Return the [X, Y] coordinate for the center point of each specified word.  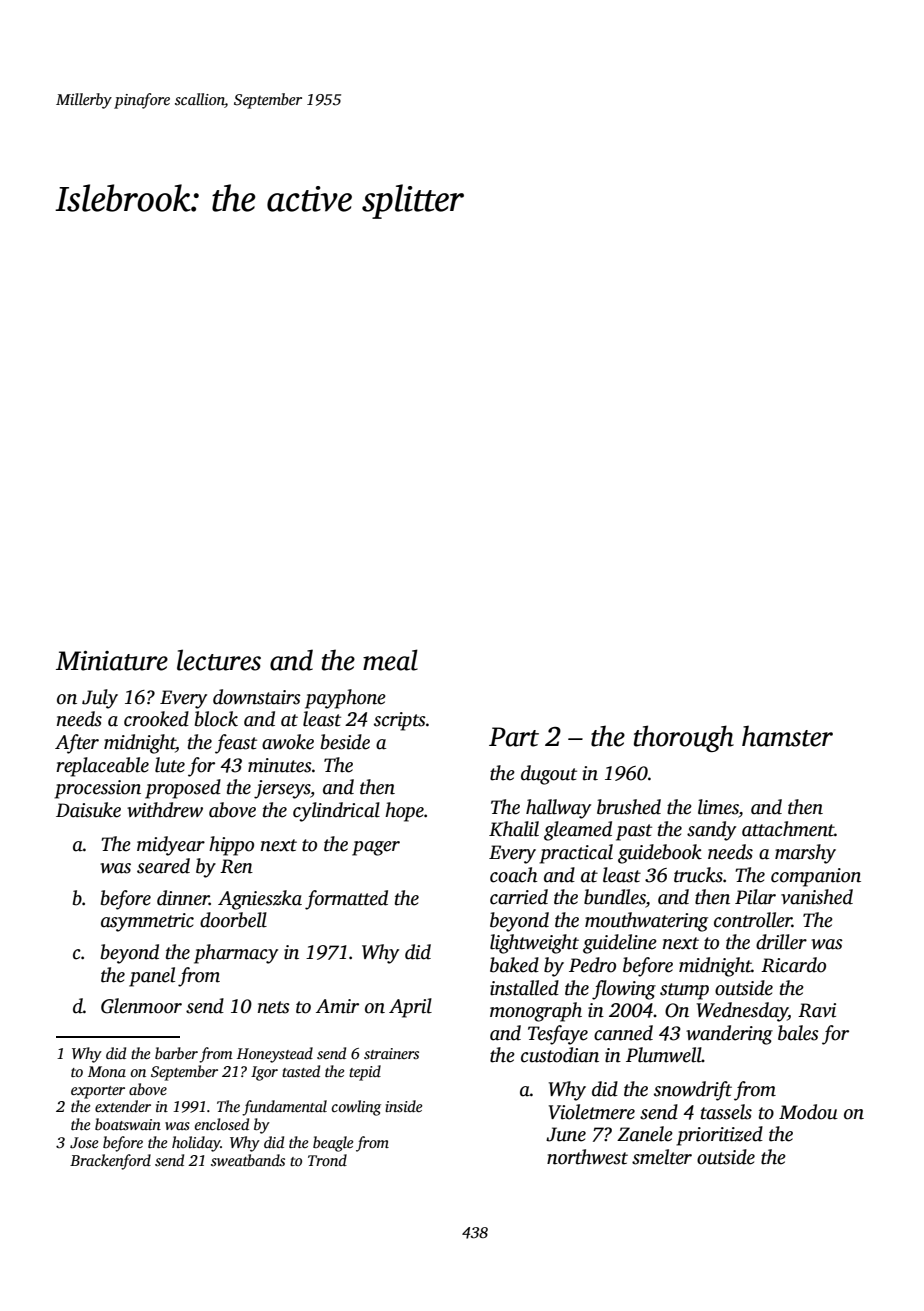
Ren [236, 866]
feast [236, 744]
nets [274, 1007]
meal [390, 660]
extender [123, 1106]
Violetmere [592, 1112]
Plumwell [664, 1055]
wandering [729, 1035]
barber [176, 1053]
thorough [684, 738]
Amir [337, 1006]
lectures [219, 660]
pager [376, 848]
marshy [805, 854]
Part [514, 737]
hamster [787, 736]
